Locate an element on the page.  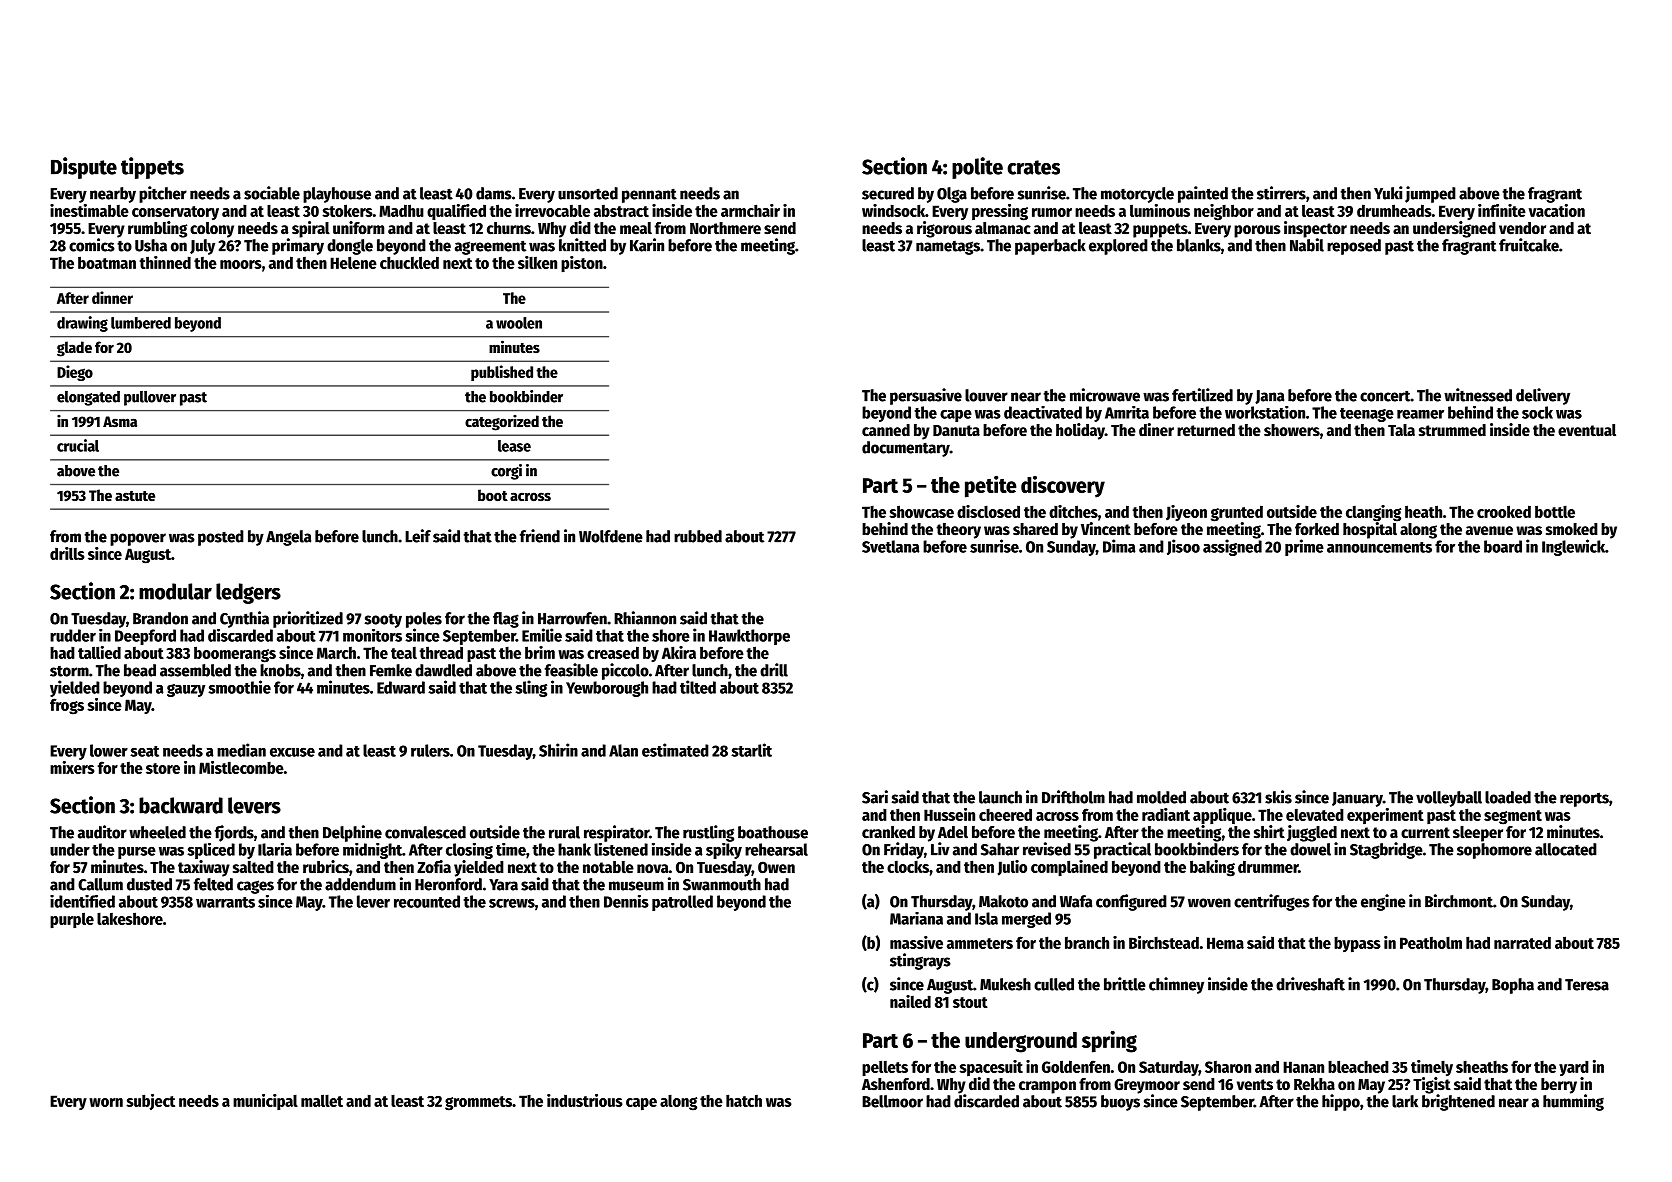
delivery is located at coordinates (1543, 396).
